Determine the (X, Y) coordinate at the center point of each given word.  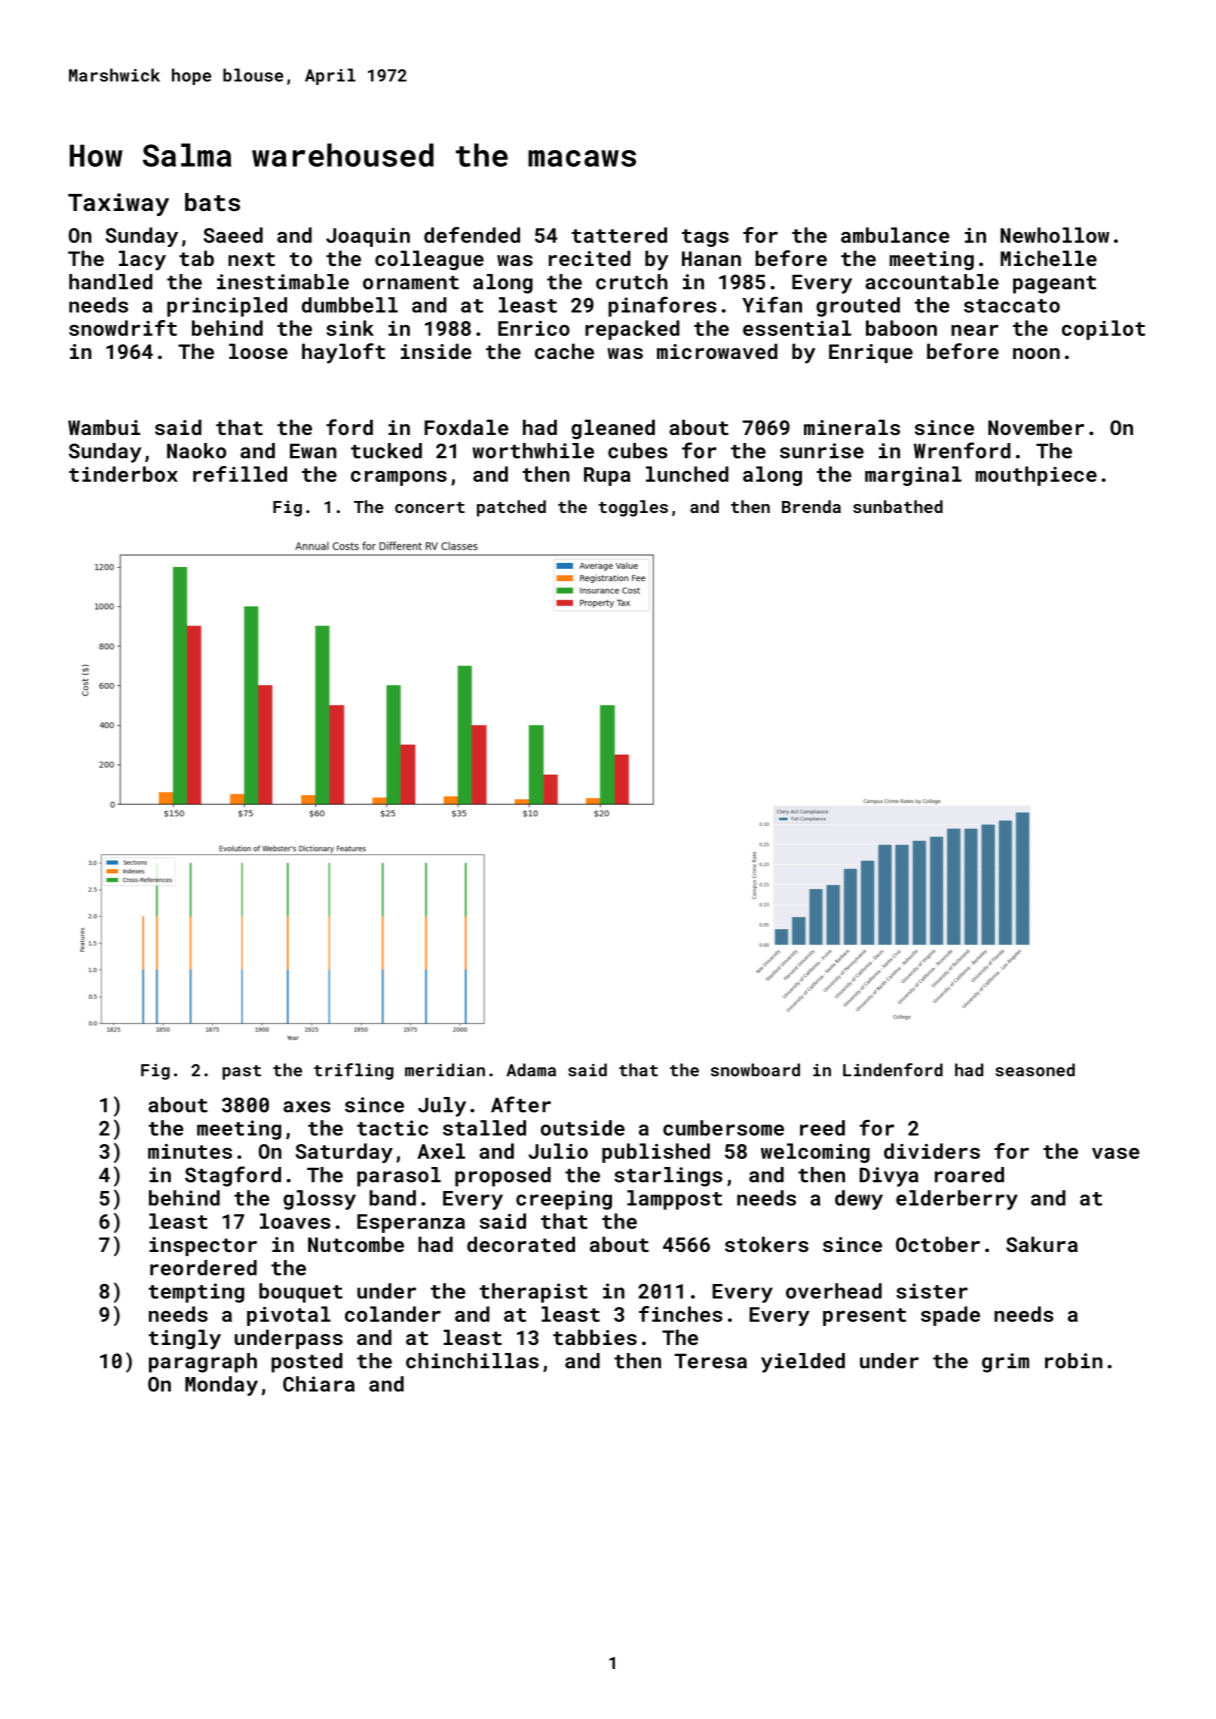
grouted (858, 307)
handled (111, 282)
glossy (319, 1200)
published (656, 1153)
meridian (445, 1070)
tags (705, 238)
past (241, 1072)
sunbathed (898, 506)
